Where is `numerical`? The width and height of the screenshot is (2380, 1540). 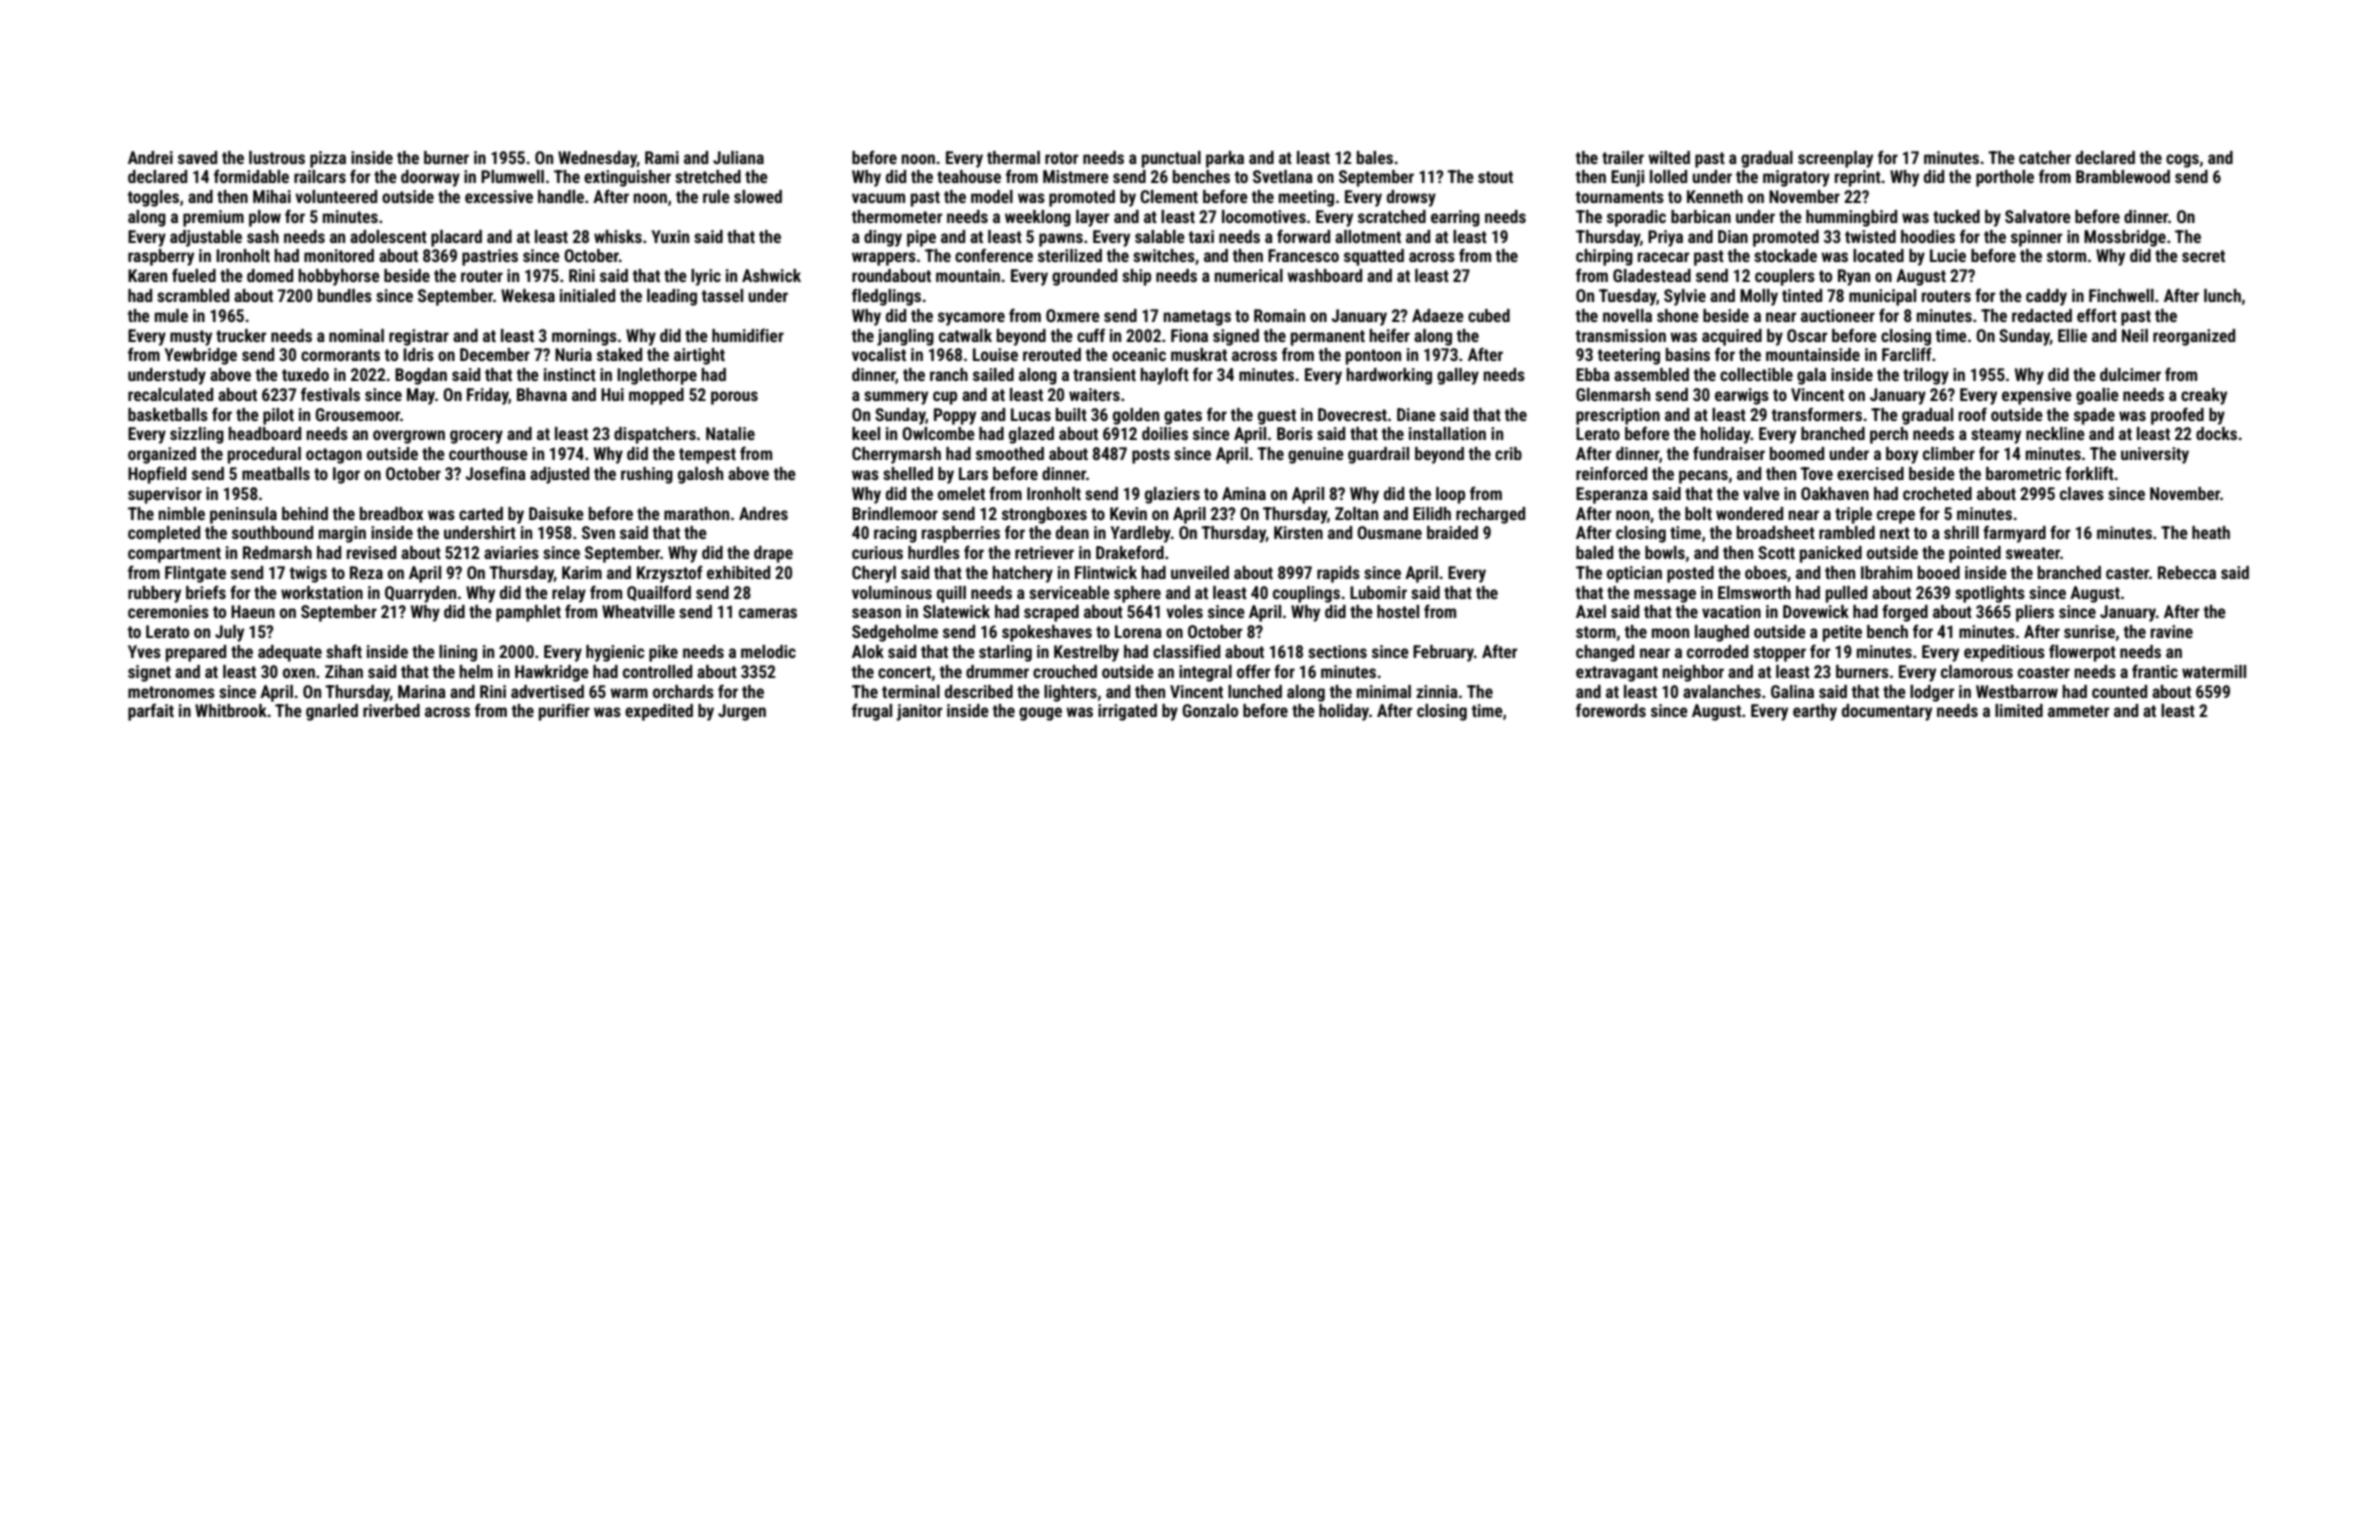 numerical is located at coordinates (1248, 275).
